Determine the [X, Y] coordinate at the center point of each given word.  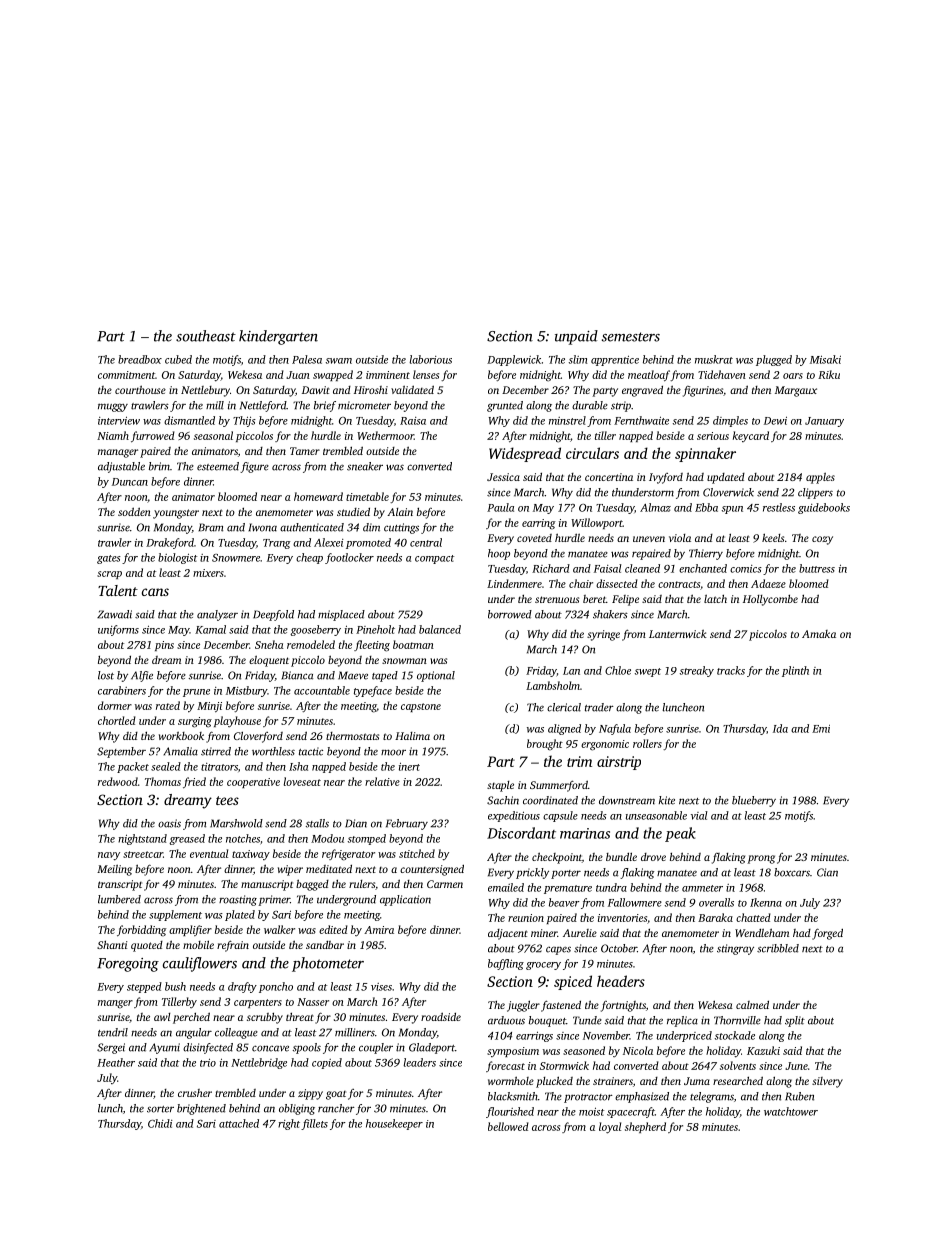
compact [434, 559]
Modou [327, 838]
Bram [210, 527]
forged [827, 934]
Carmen [445, 884]
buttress [817, 568]
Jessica [503, 477]
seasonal [213, 435]
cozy [822, 540]
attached [239, 1123]
